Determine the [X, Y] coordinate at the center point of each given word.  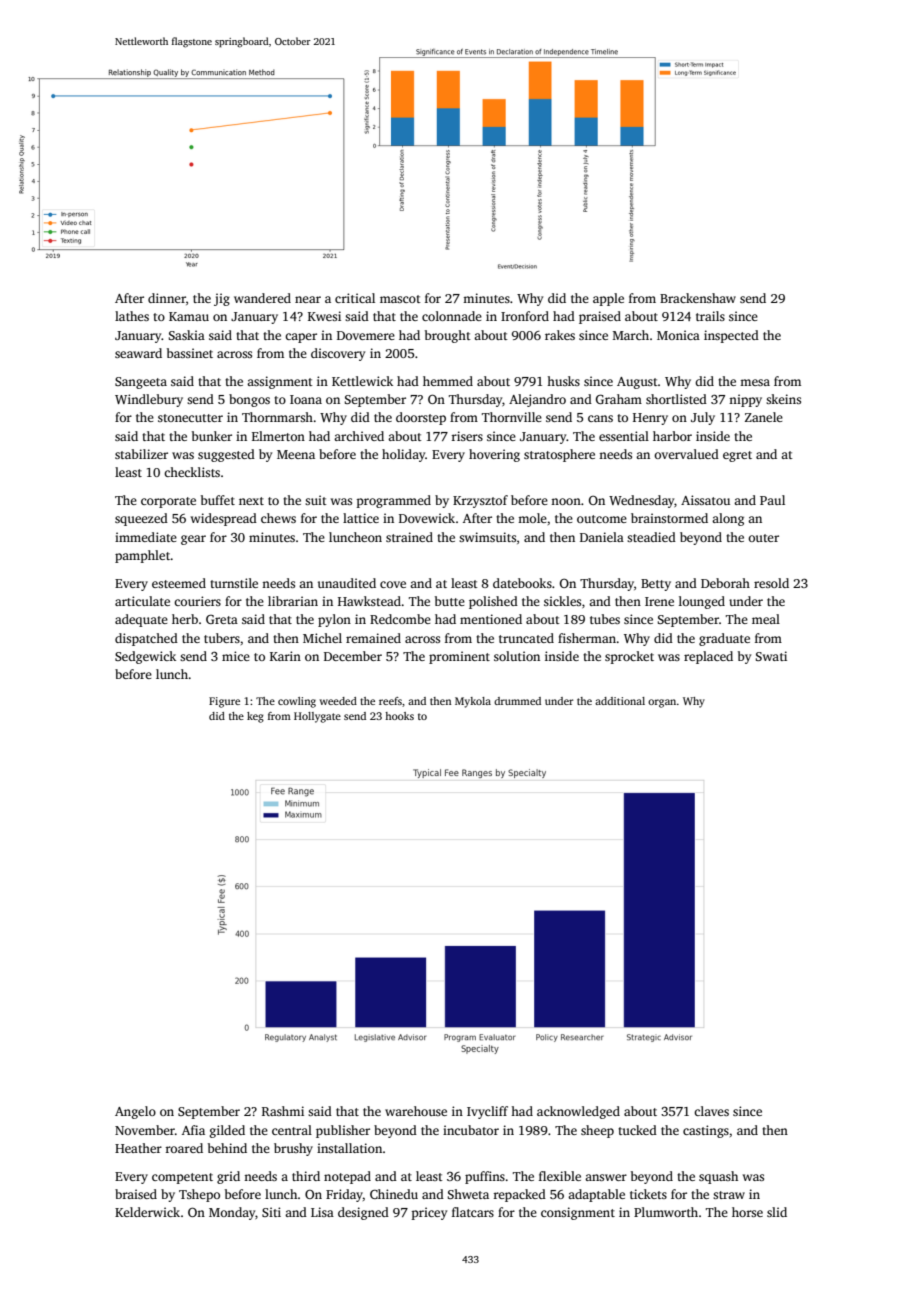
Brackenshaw [698, 298]
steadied [651, 537]
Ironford [525, 316]
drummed [517, 701]
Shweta [468, 1194]
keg [255, 717]
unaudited [347, 583]
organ [662, 703]
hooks [399, 716]
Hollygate [317, 717]
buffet [218, 500]
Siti [271, 1212]
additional [620, 701]
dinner [167, 298]
